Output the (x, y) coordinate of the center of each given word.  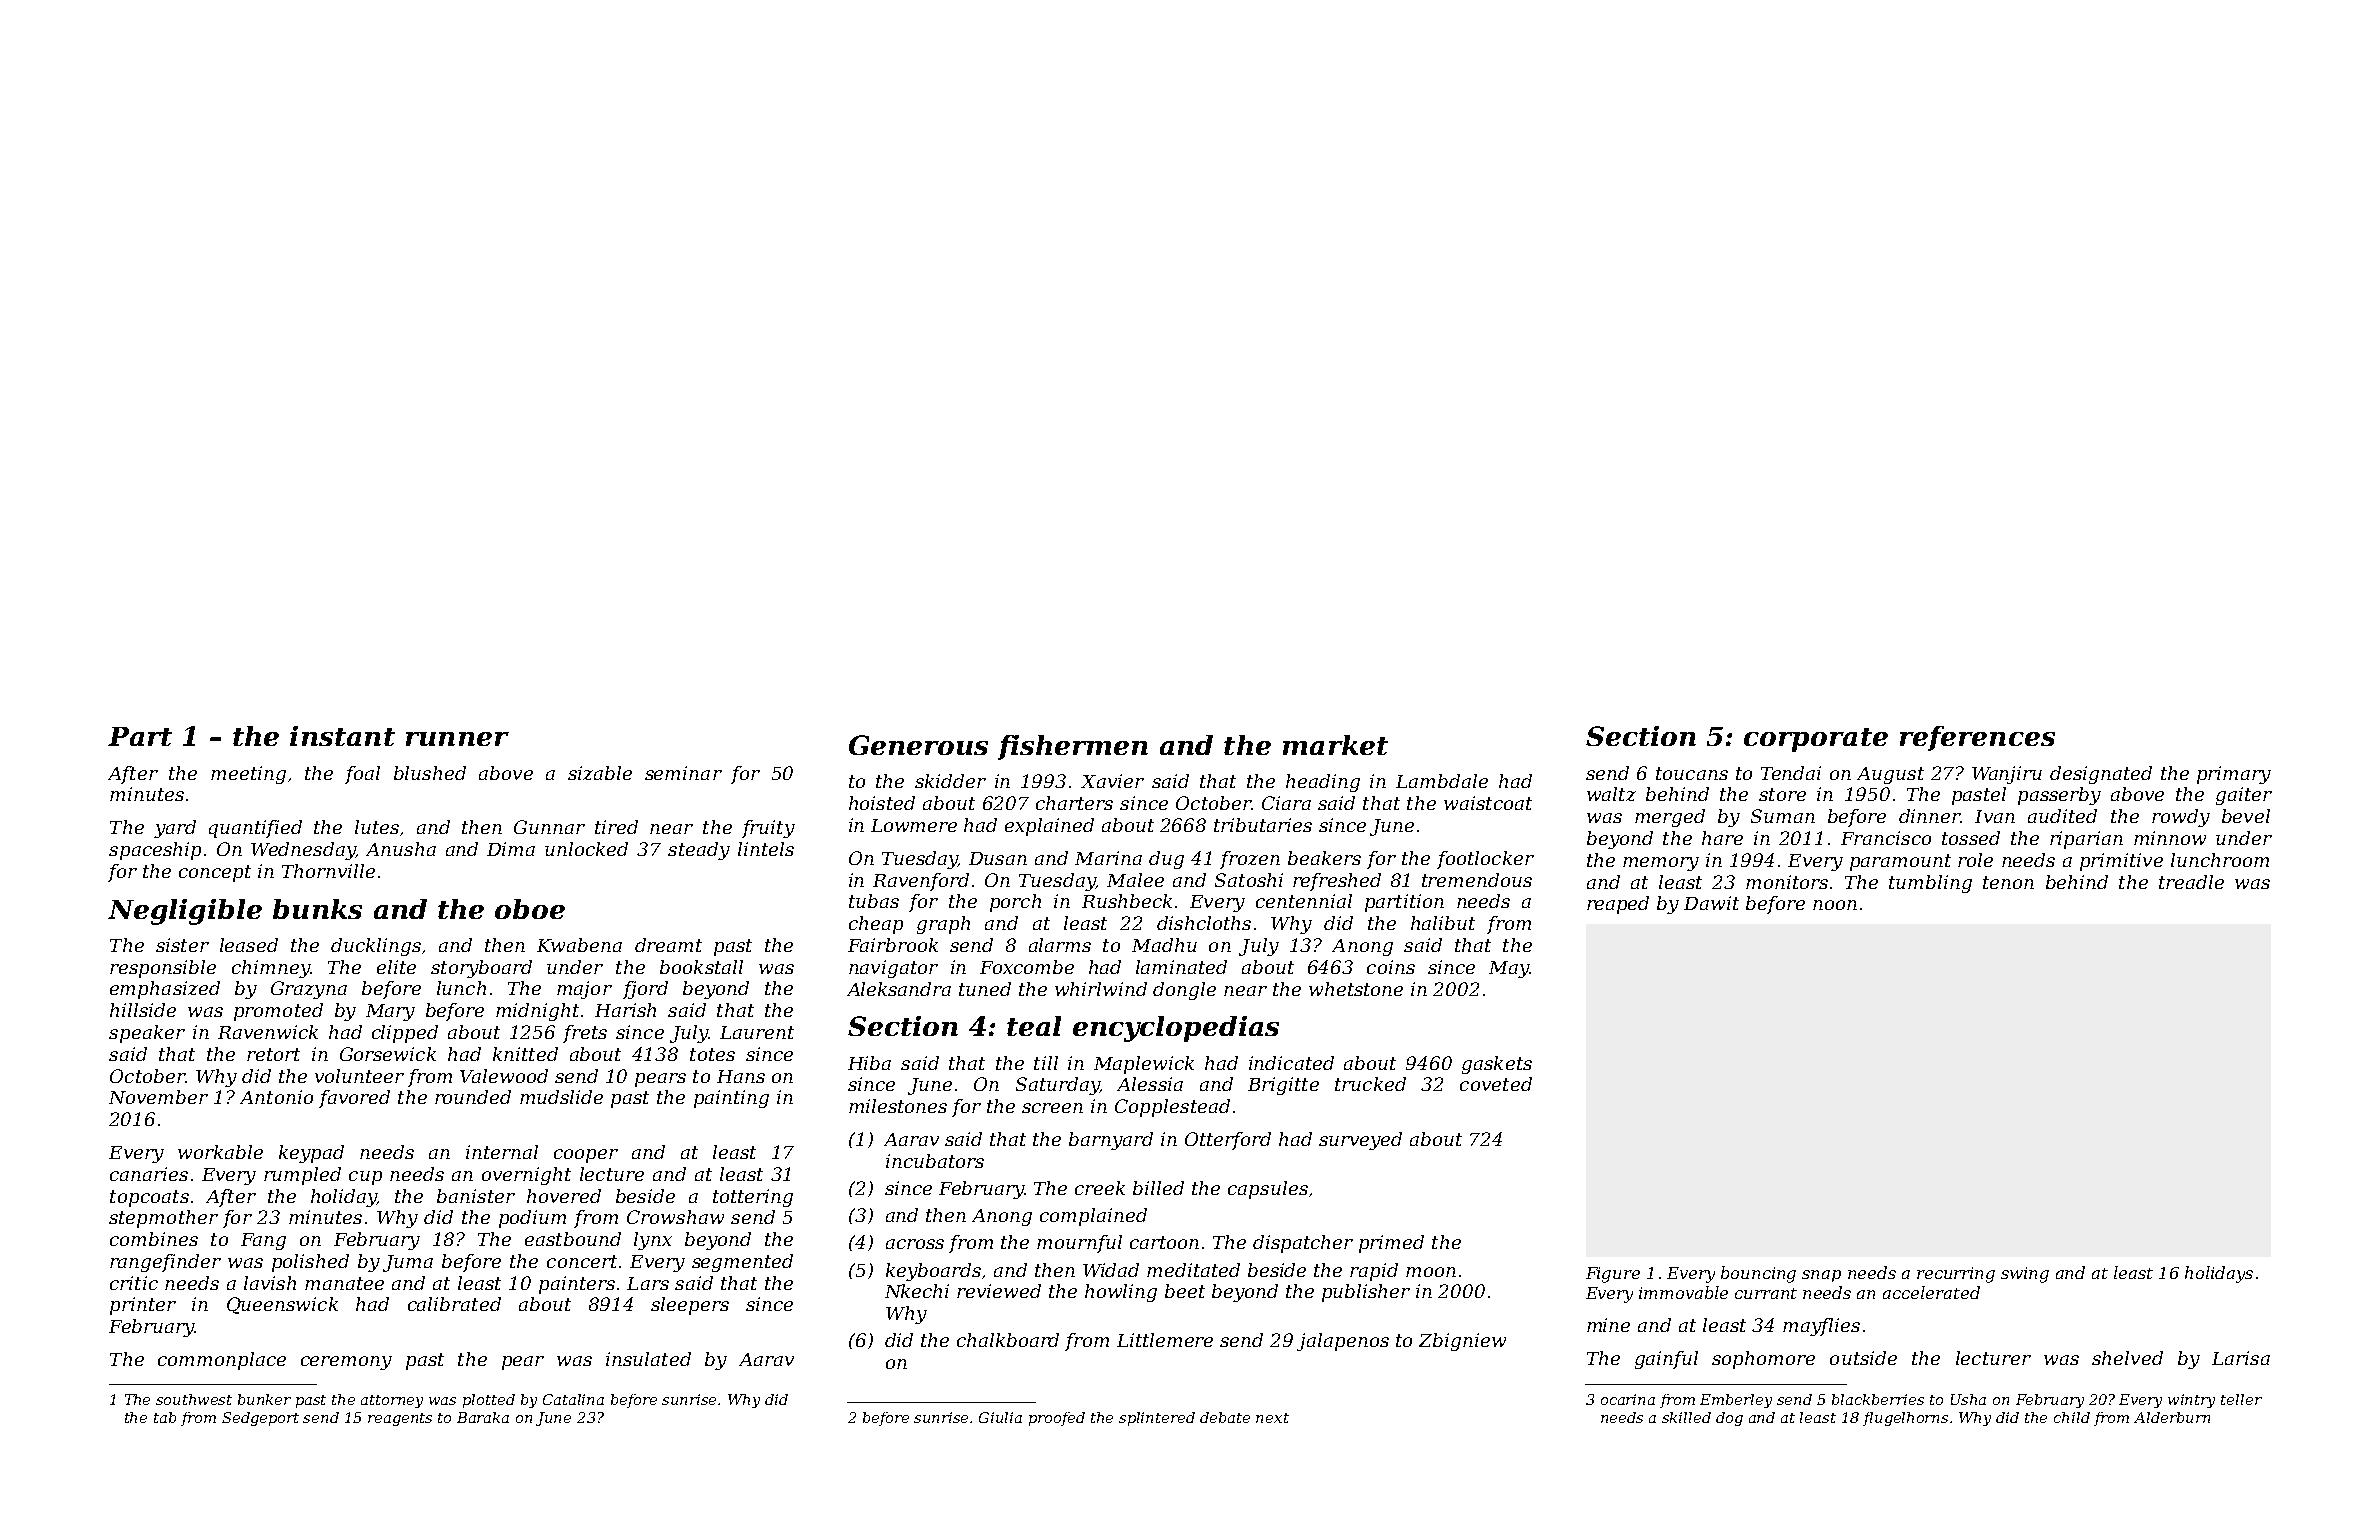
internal (502, 1152)
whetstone (1356, 989)
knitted (525, 1054)
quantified (255, 829)
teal (1034, 1026)
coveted (1496, 1084)
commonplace (222, 1361)
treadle (2191, 882)
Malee (1135, 880)
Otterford (1228, 1141)
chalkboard (1008, 1340)
